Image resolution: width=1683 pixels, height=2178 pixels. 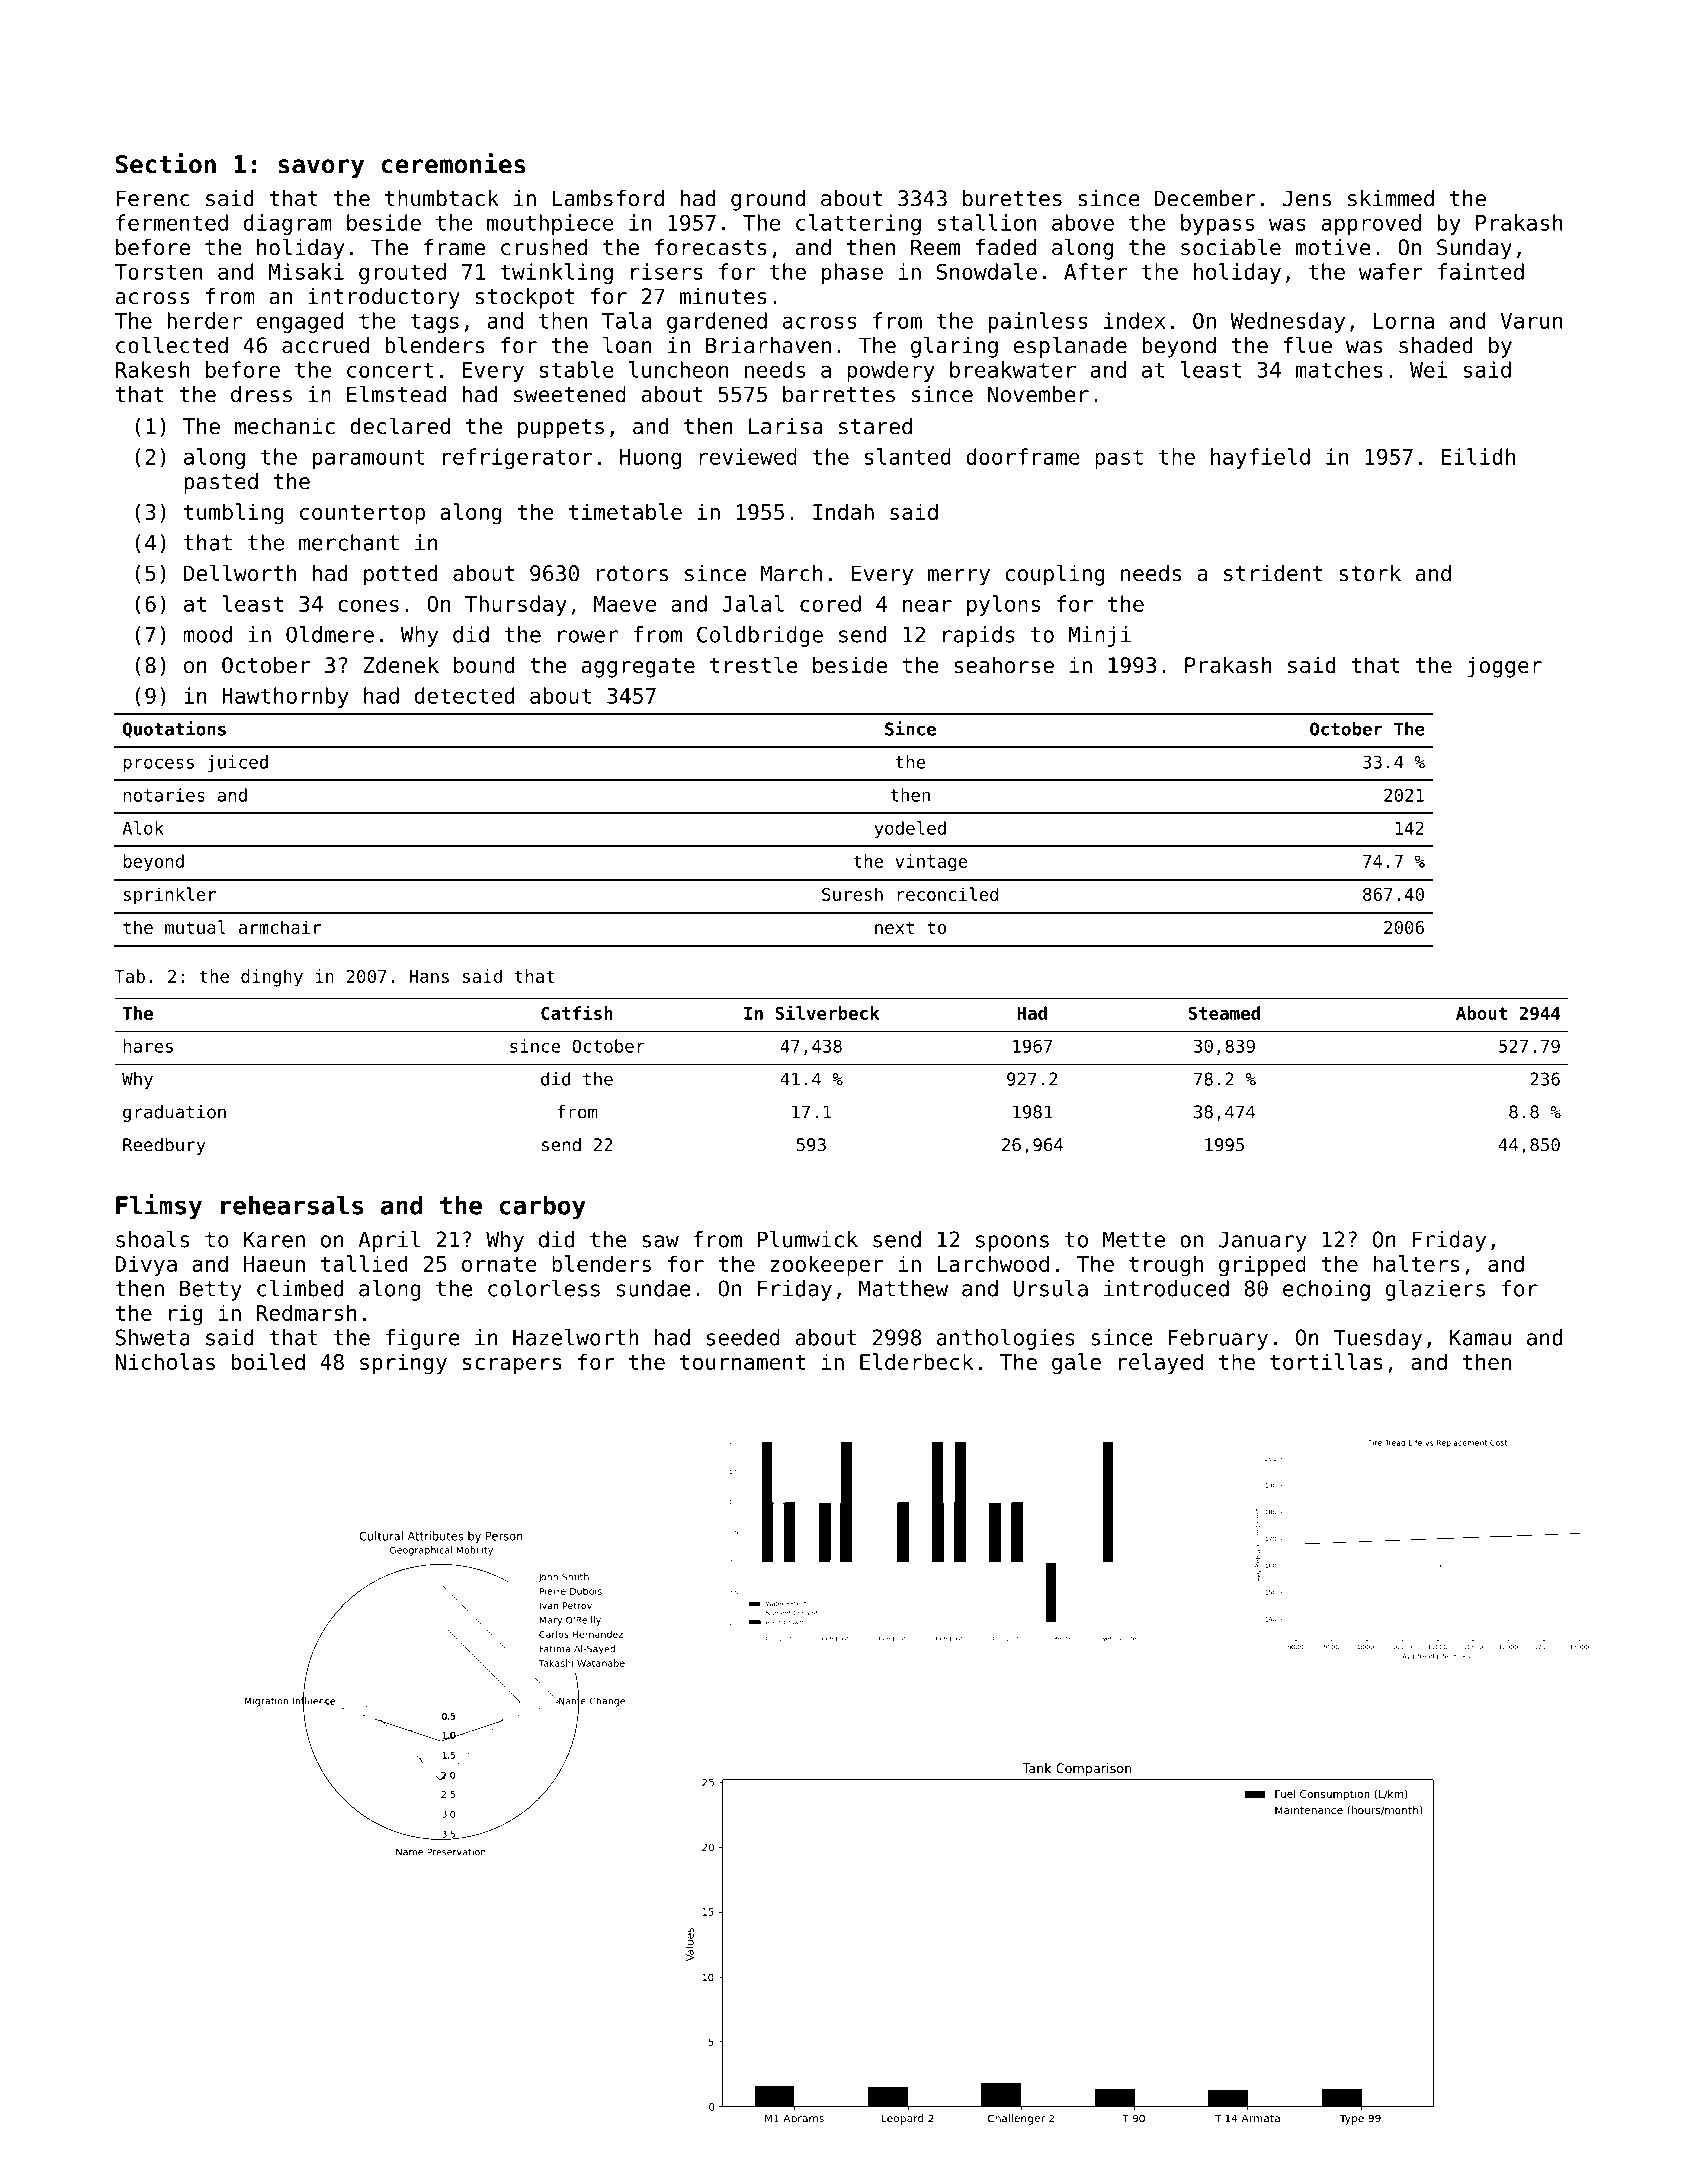 I want to click on Reedbury, so click(x=164, y=1146).
